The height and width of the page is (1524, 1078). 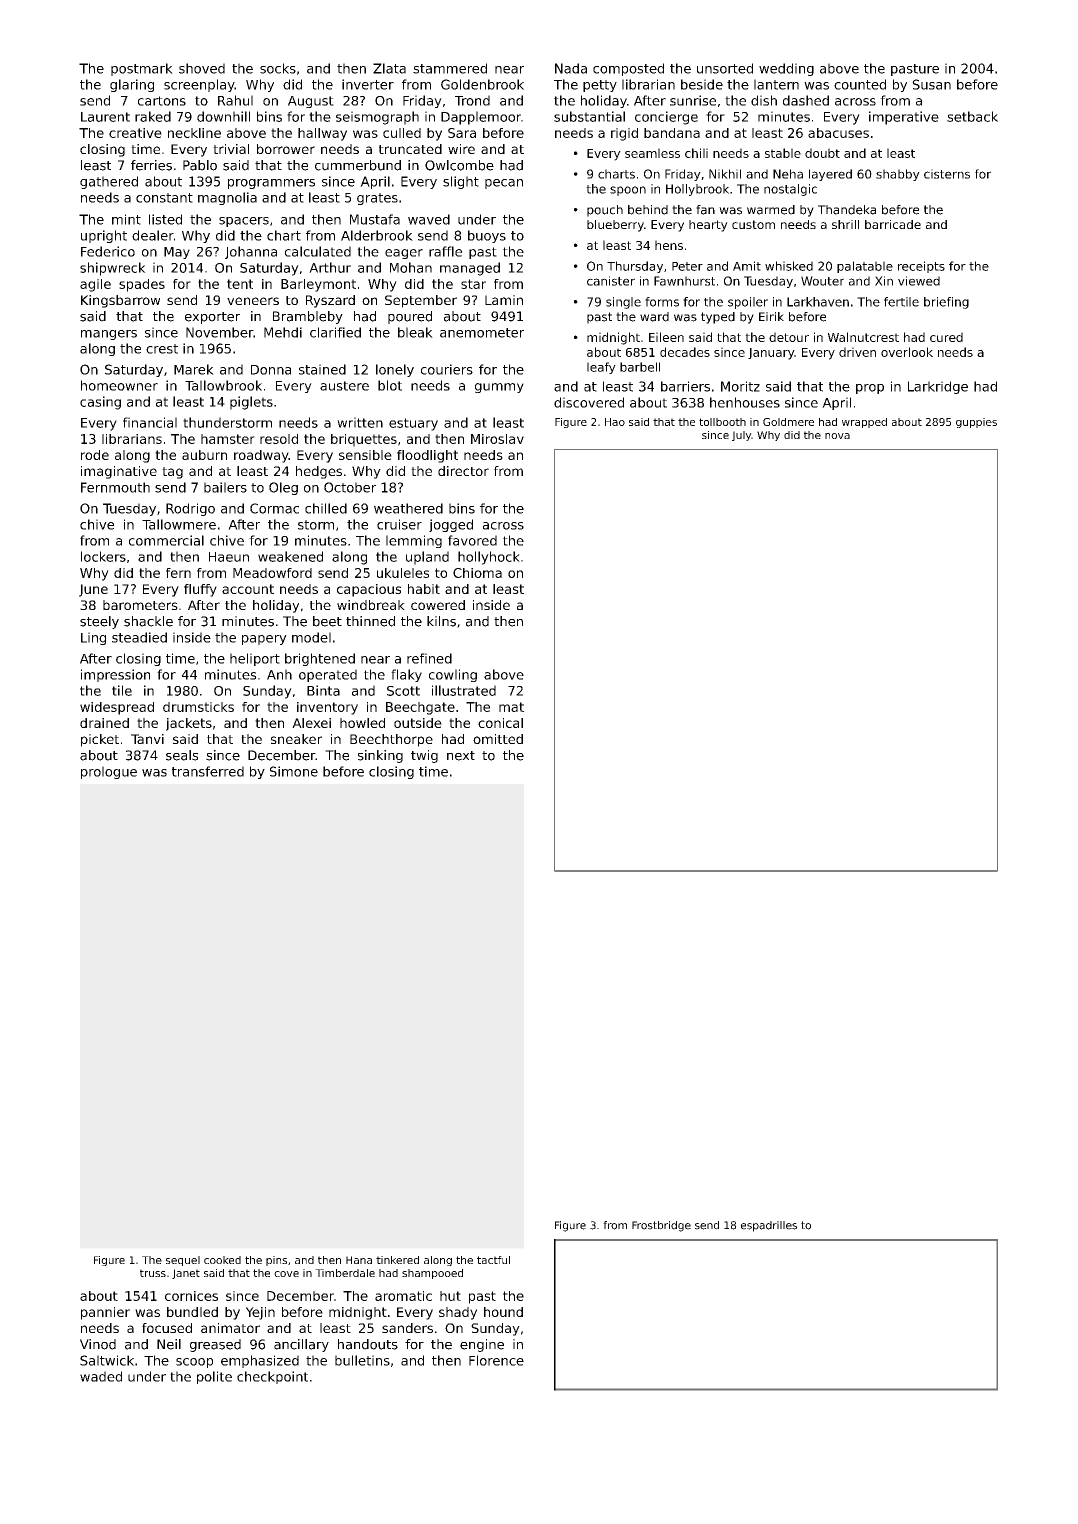 I want to click on omitted, so click(x=498, y=739).
